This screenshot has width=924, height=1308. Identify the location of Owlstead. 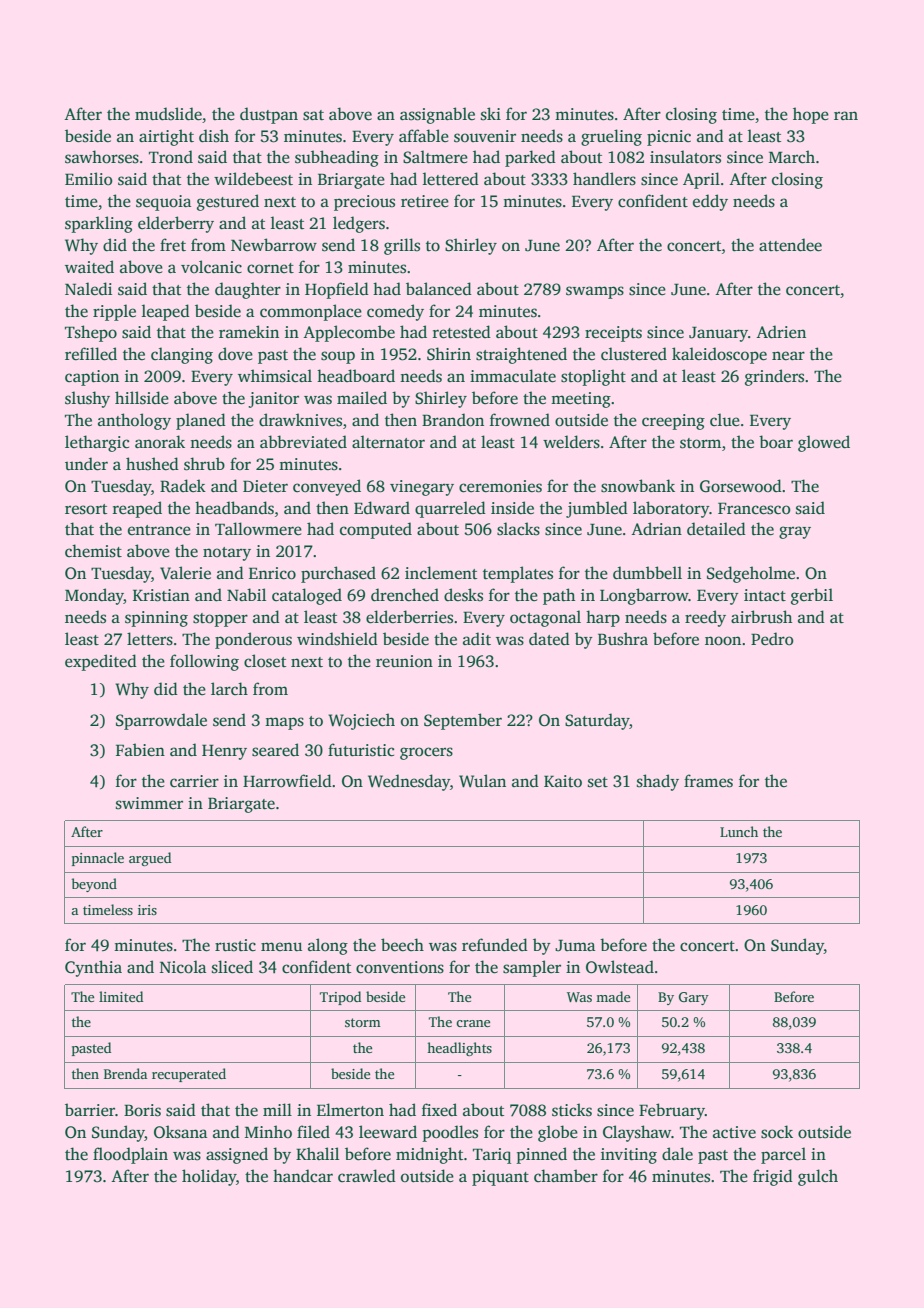
(620, 967).
